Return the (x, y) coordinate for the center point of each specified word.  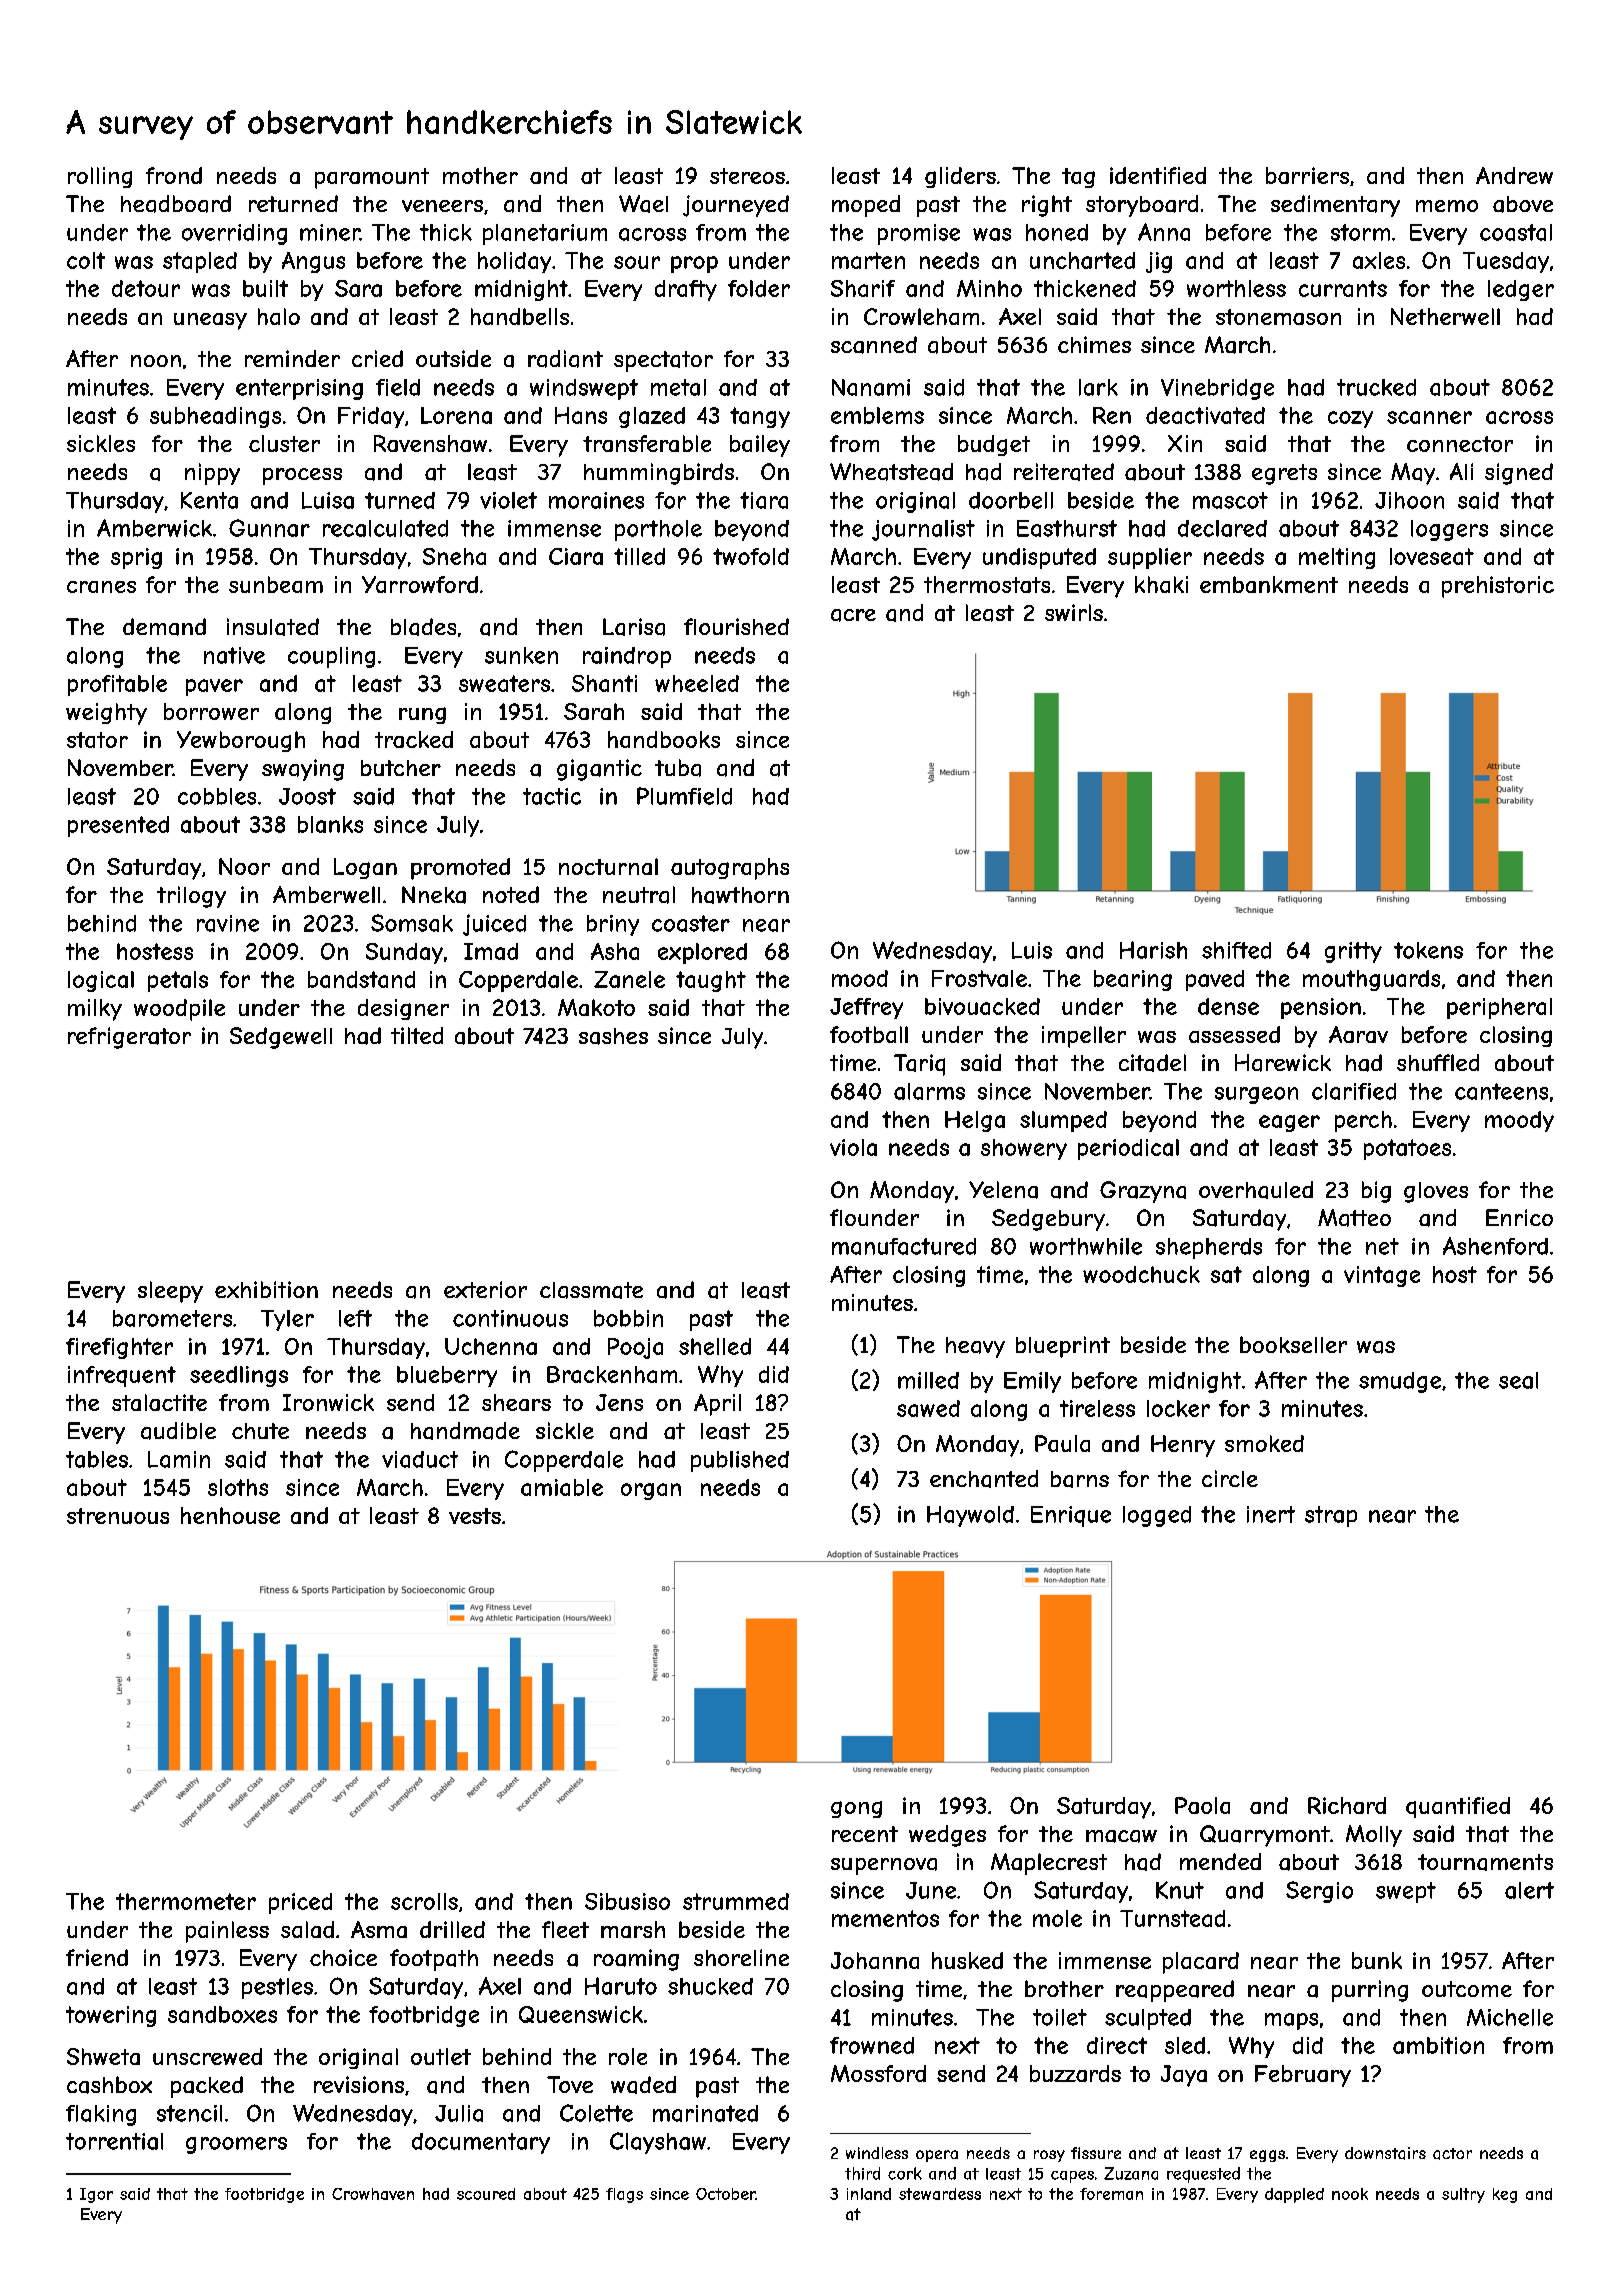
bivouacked (982, 1006)
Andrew (1514, 175)
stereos (747, 176)
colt (86, 260)
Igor (96, 2195)
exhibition (266, 1289)
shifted (1236, 950)
